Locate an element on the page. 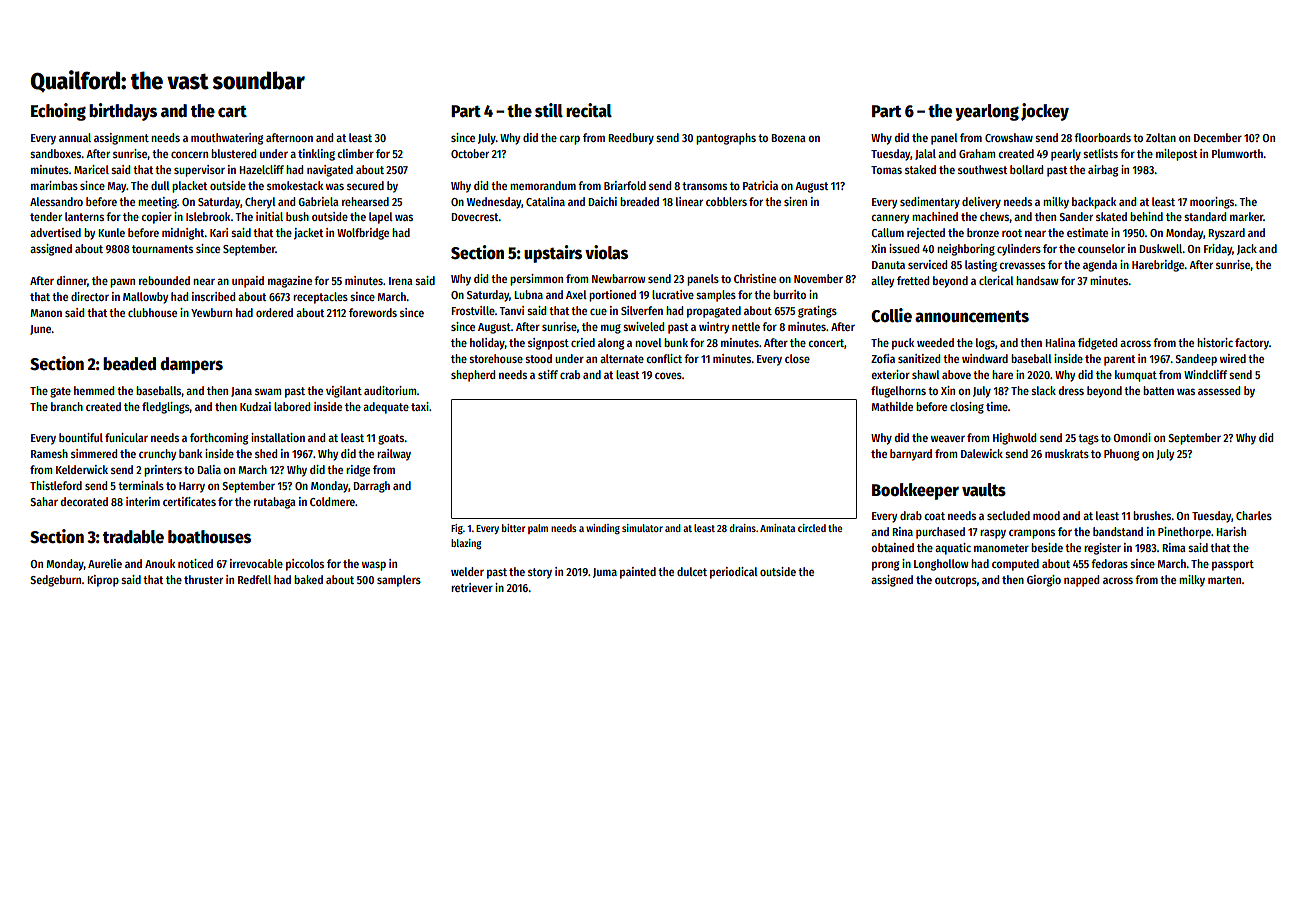 This image has width=1308, height=924. unpaid is located at coordinates (248, 282).
